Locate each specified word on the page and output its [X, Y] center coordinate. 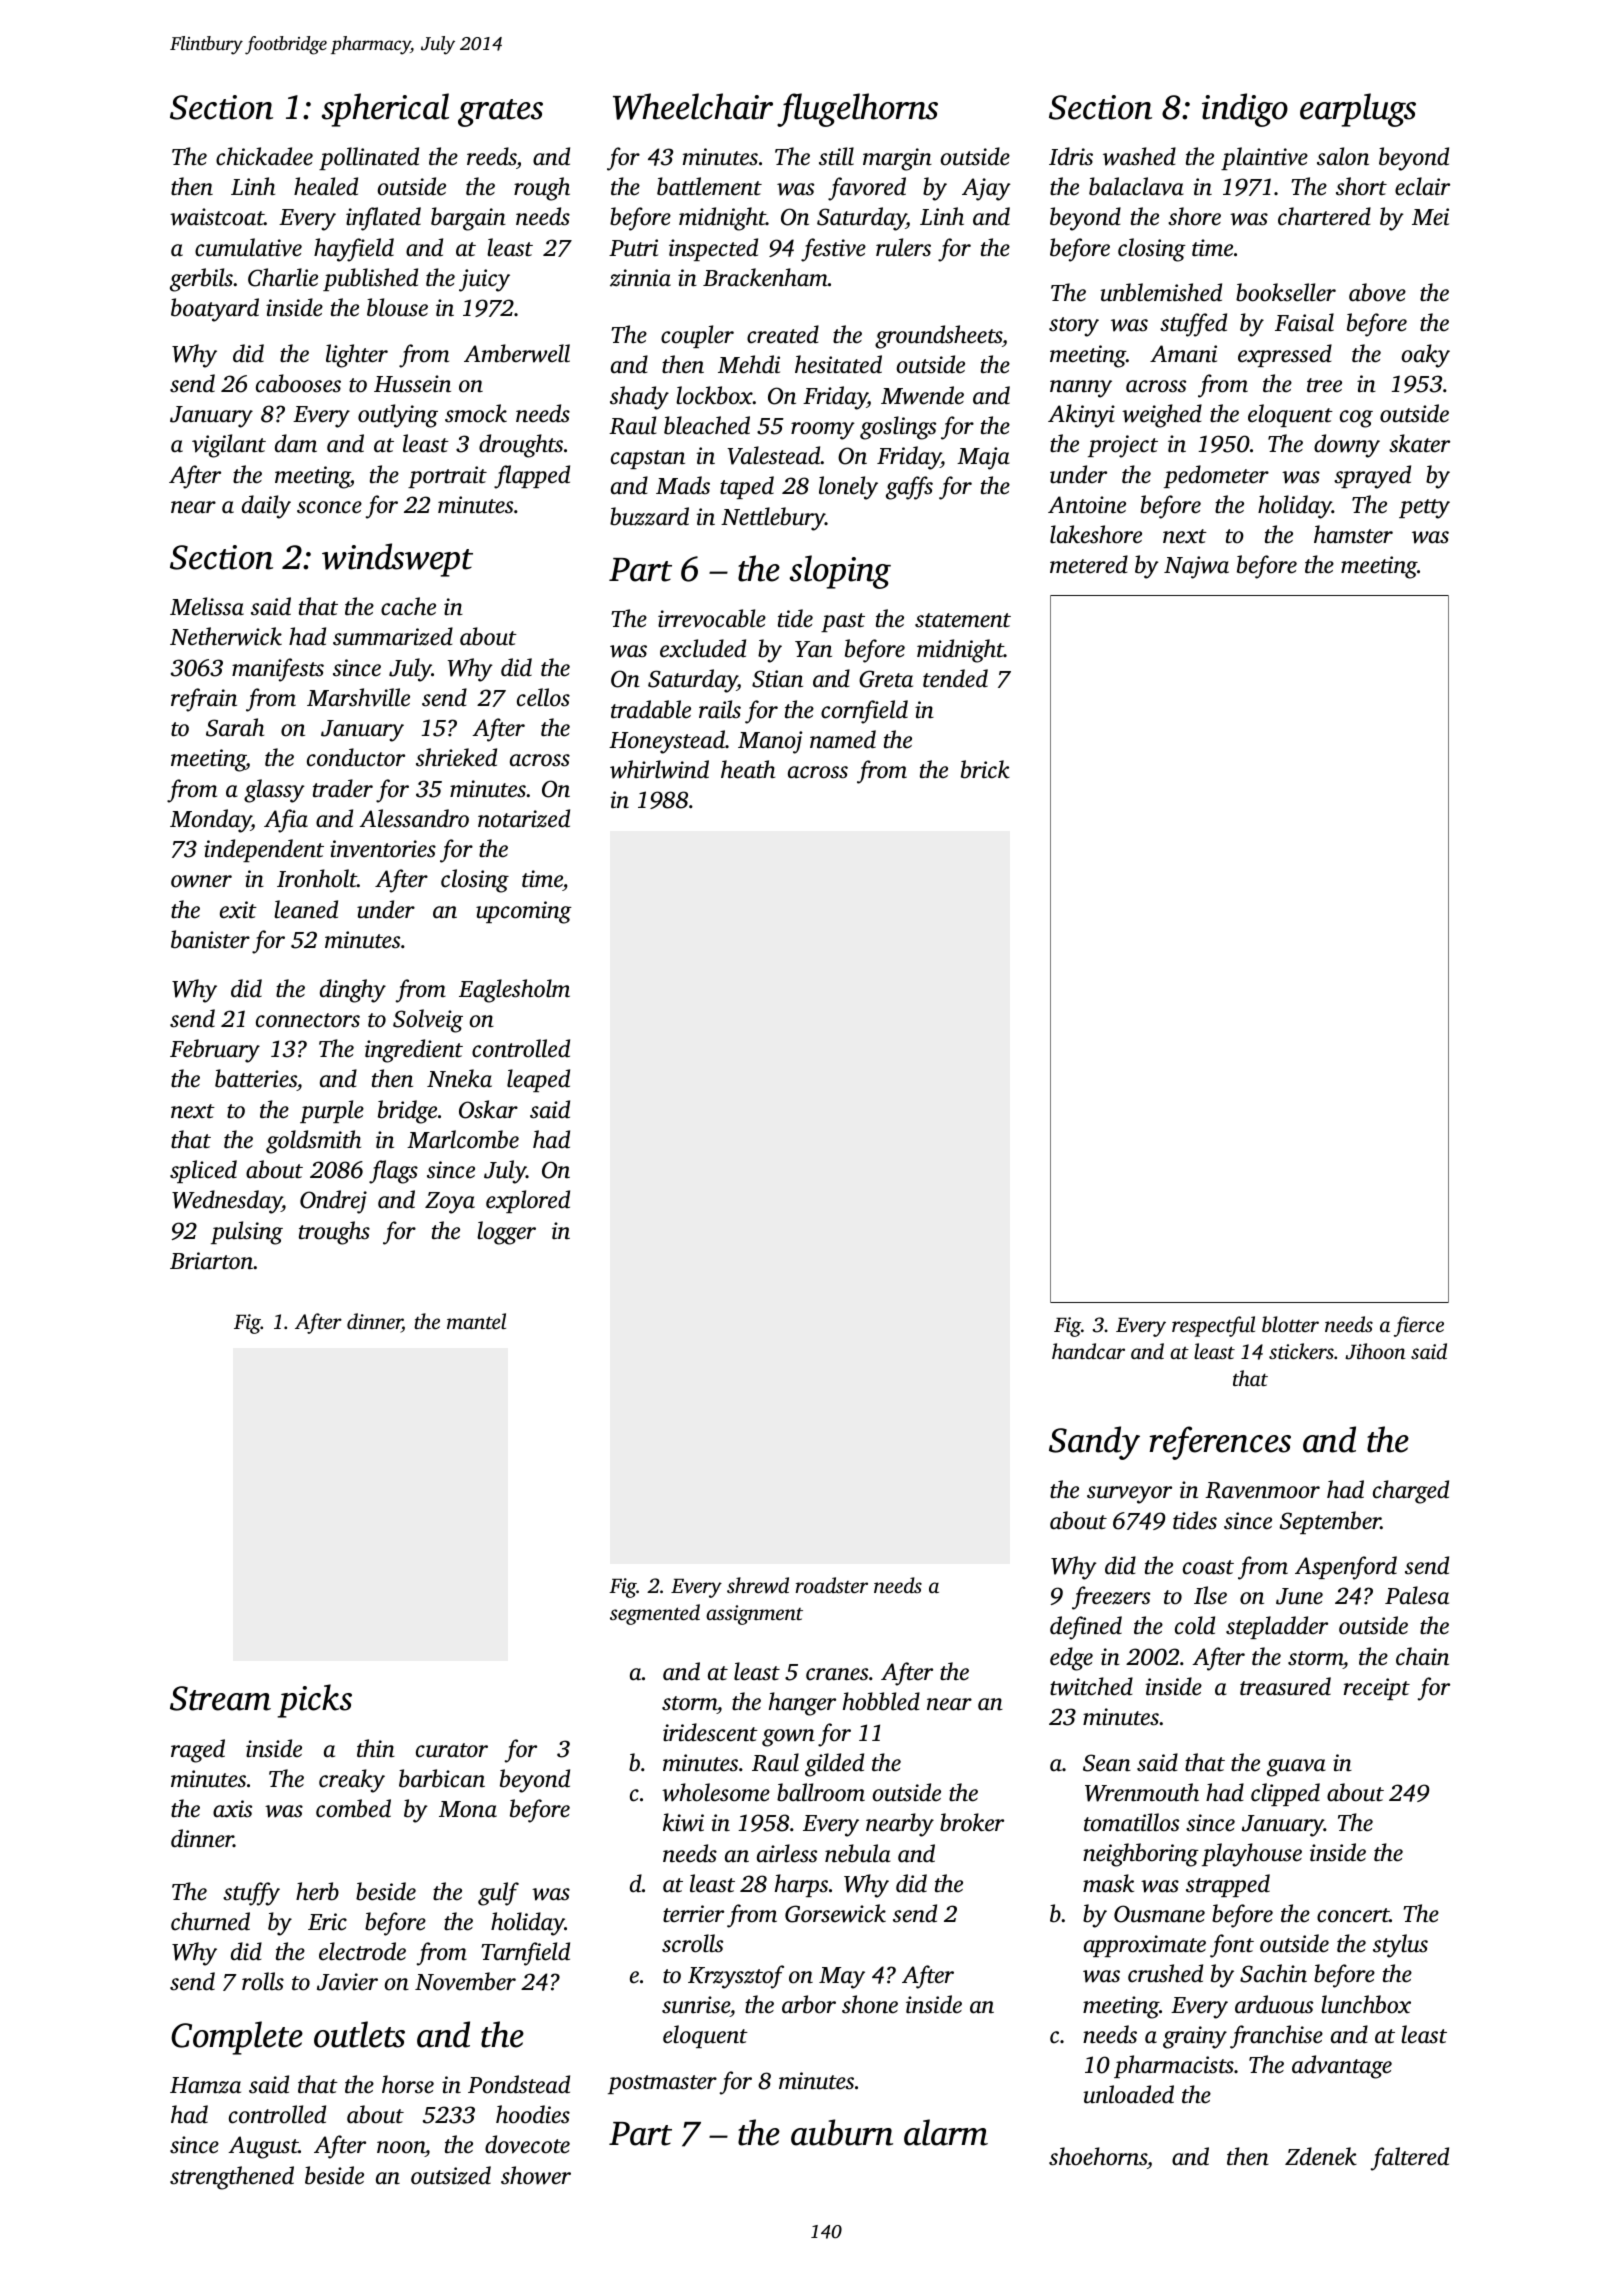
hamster [1353, 534]
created [783, 334]
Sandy [1094, 1443]
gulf [498, 1894]
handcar [1088, 1351]
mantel [476, 1321]
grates [500, 113]
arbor [809, 2004]
